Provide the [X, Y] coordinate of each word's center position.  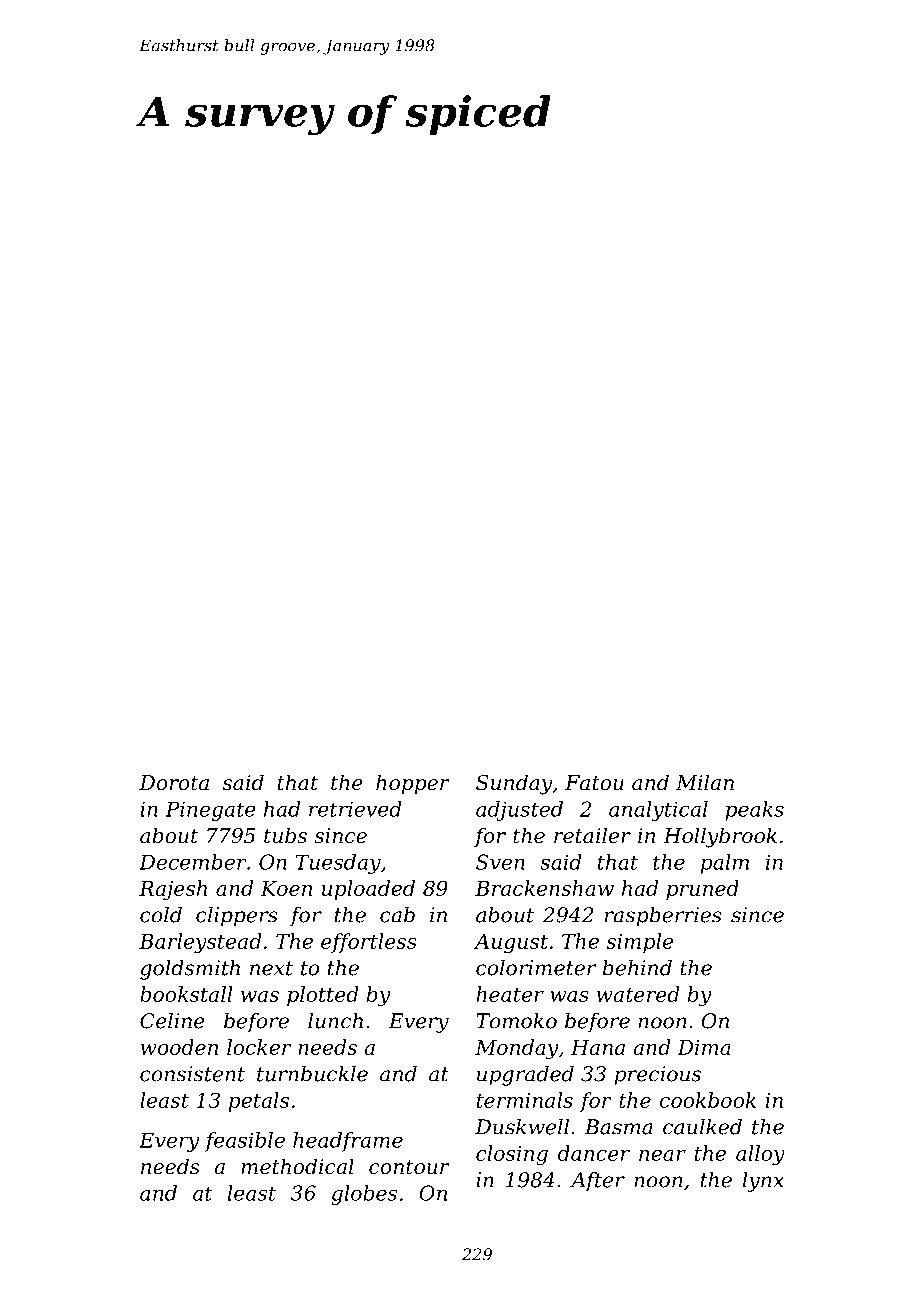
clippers [237, 917]
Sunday [514, 784]
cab [397, 915]
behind [637, 968]
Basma [619, 1127]
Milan [705, 782]
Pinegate [210, 811]
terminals [525, 1100]
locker [259, 1047]
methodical [297, 1166]
